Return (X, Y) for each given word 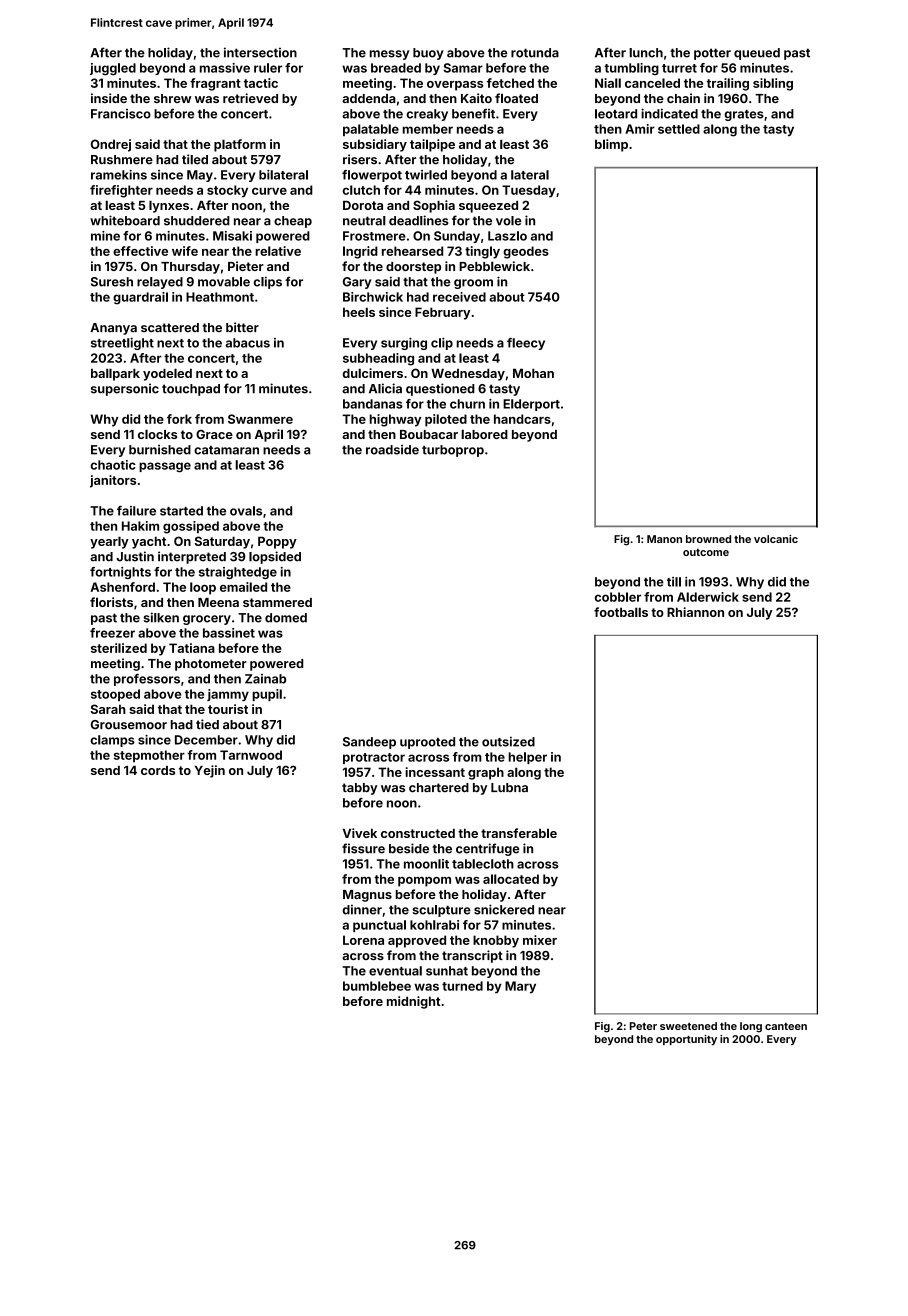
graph (486, 773)
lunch (646, 53)
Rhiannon (695, 612)
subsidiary (375, 145)
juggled (113, 69)
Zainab (265, 679)
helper (528, 758)
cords (158, 770)
